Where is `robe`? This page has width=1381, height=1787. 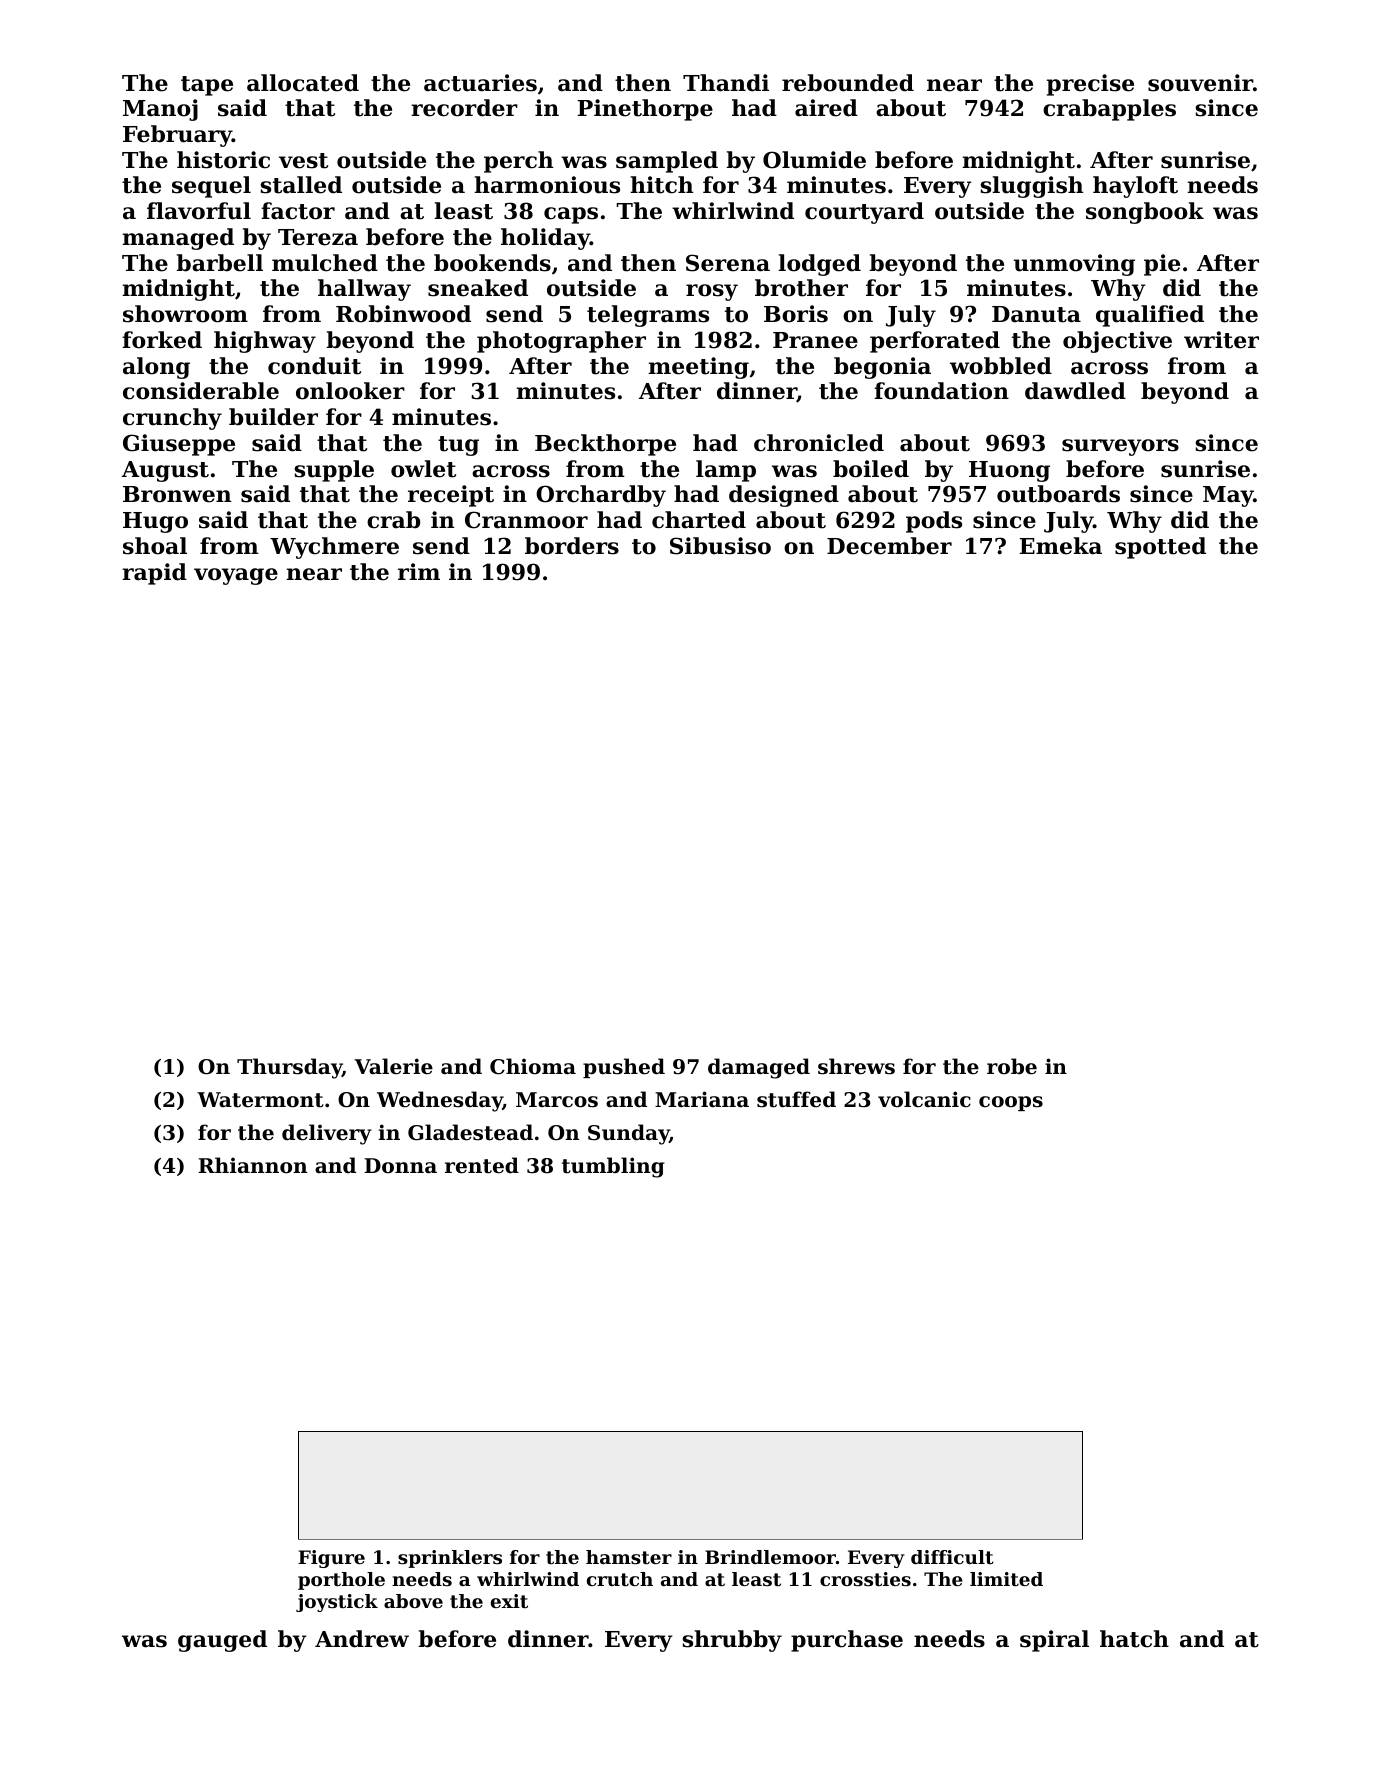
robe is located at coordinates (1012, 1066).
